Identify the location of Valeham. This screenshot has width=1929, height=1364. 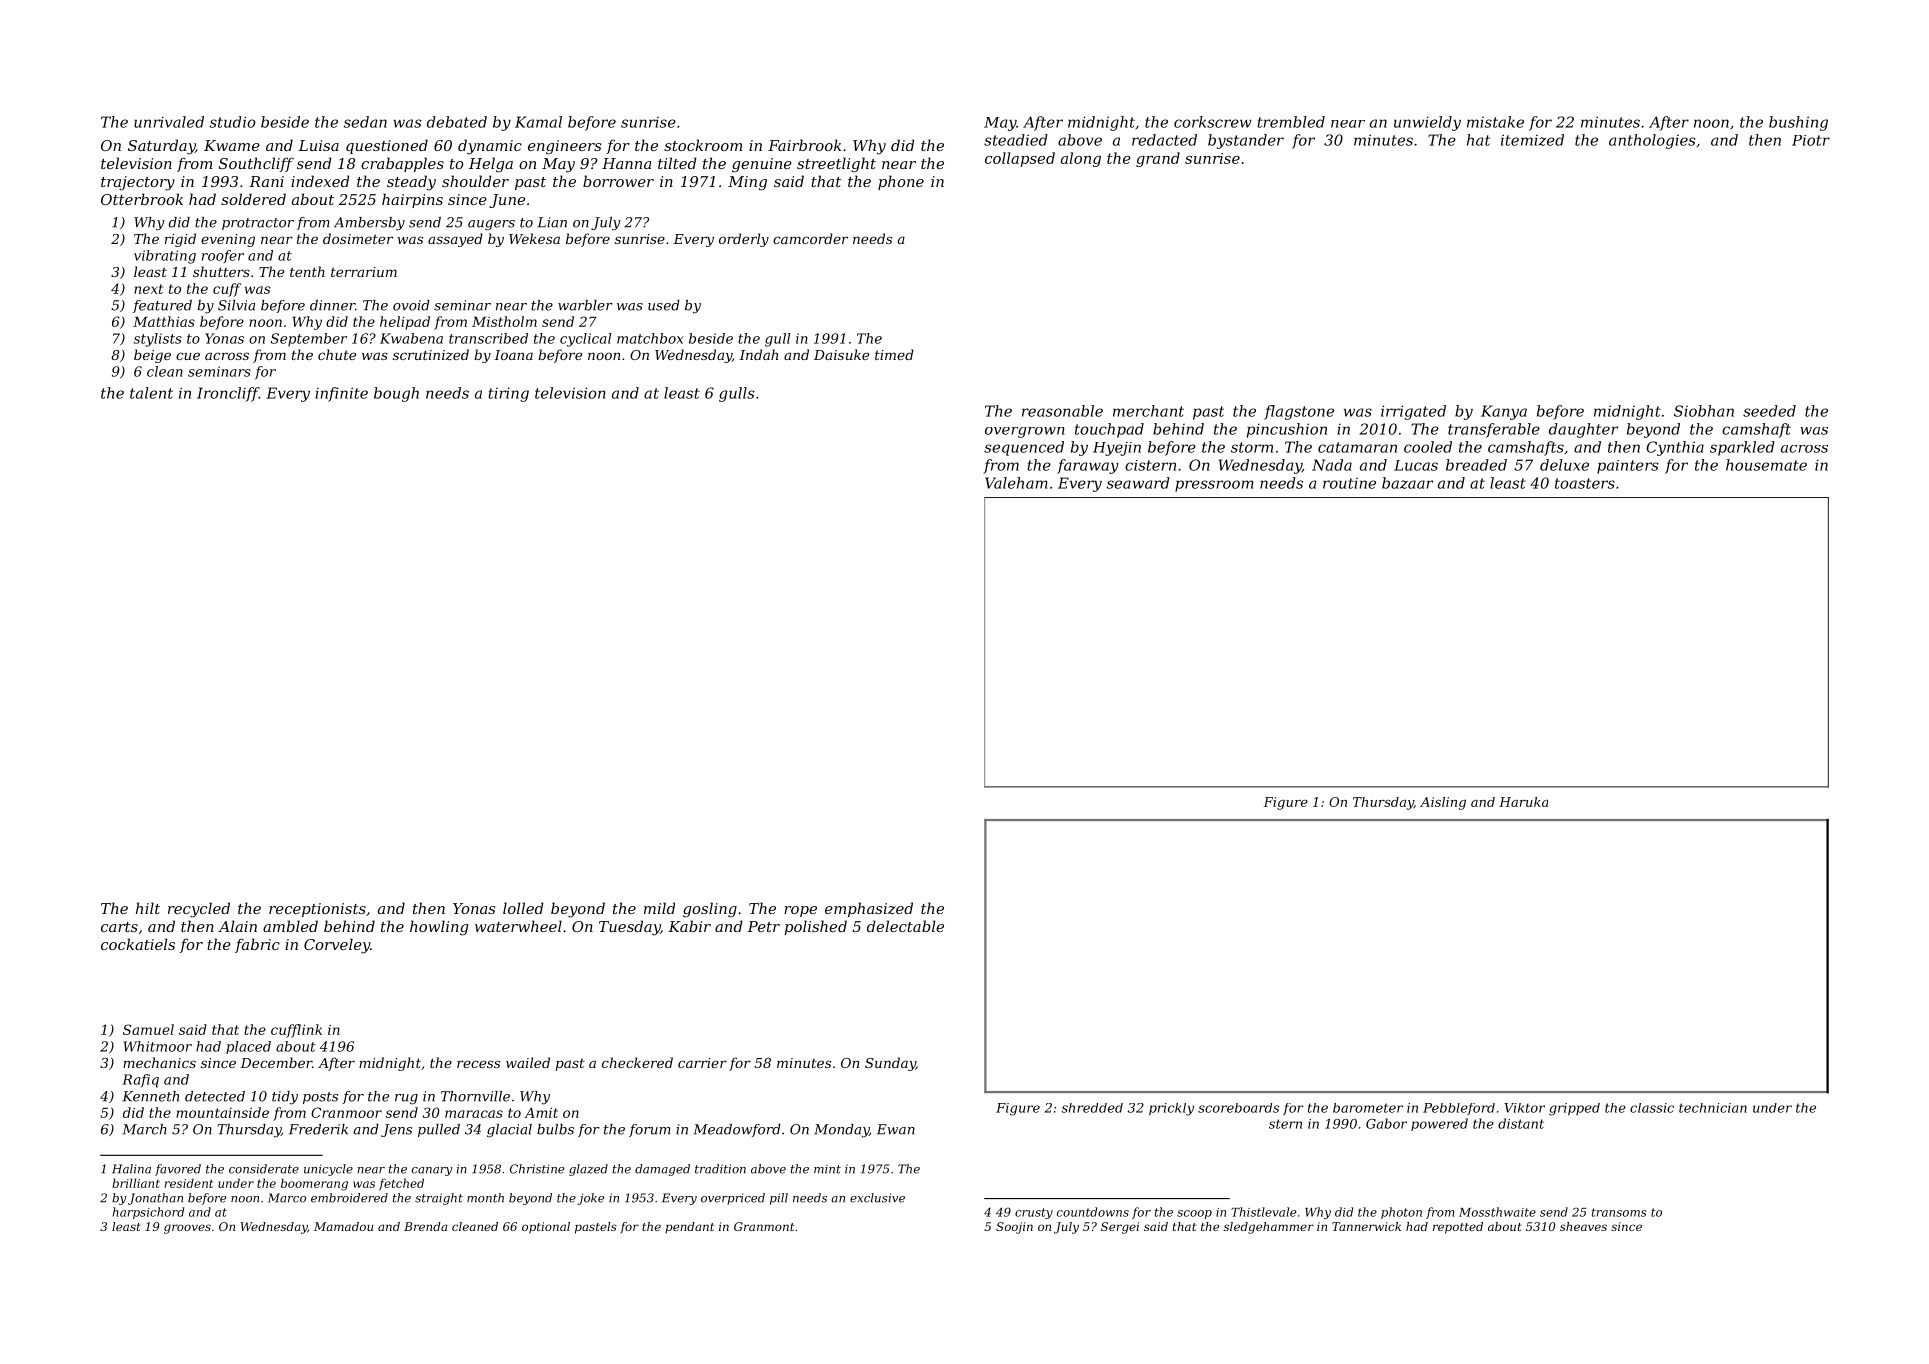
(1016, 483).
